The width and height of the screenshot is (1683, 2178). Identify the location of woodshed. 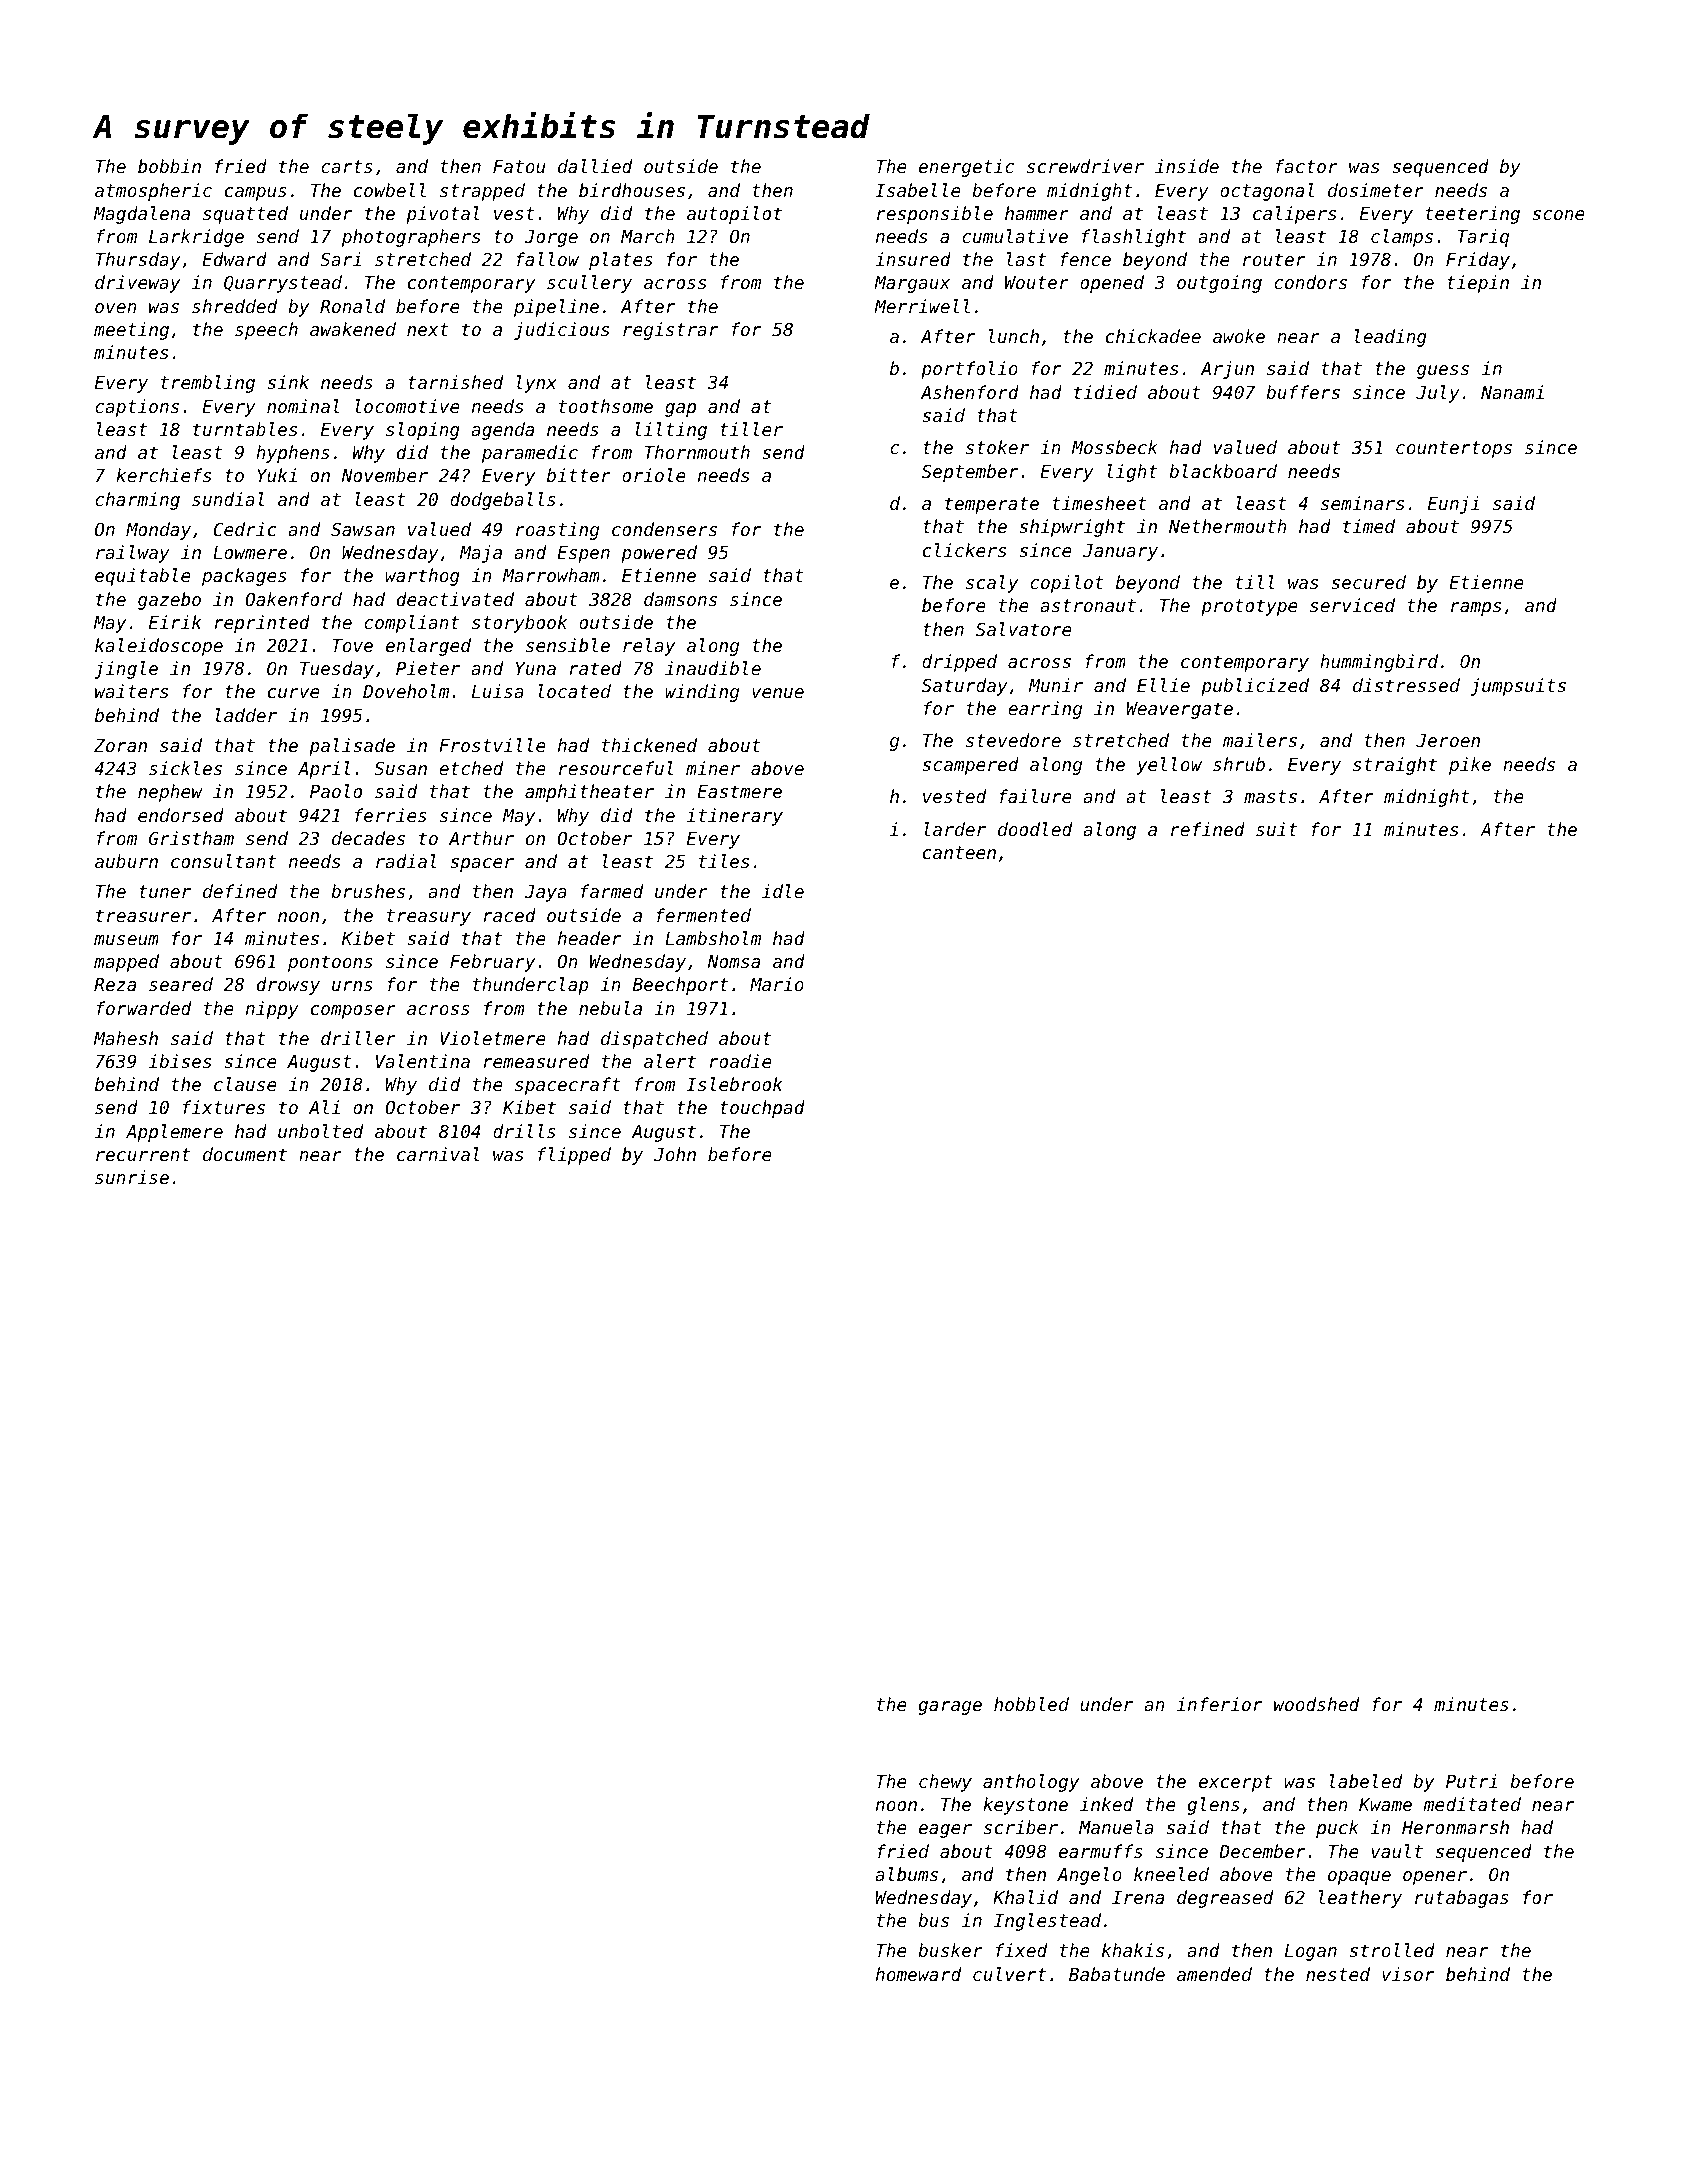
(1316, 1704).
